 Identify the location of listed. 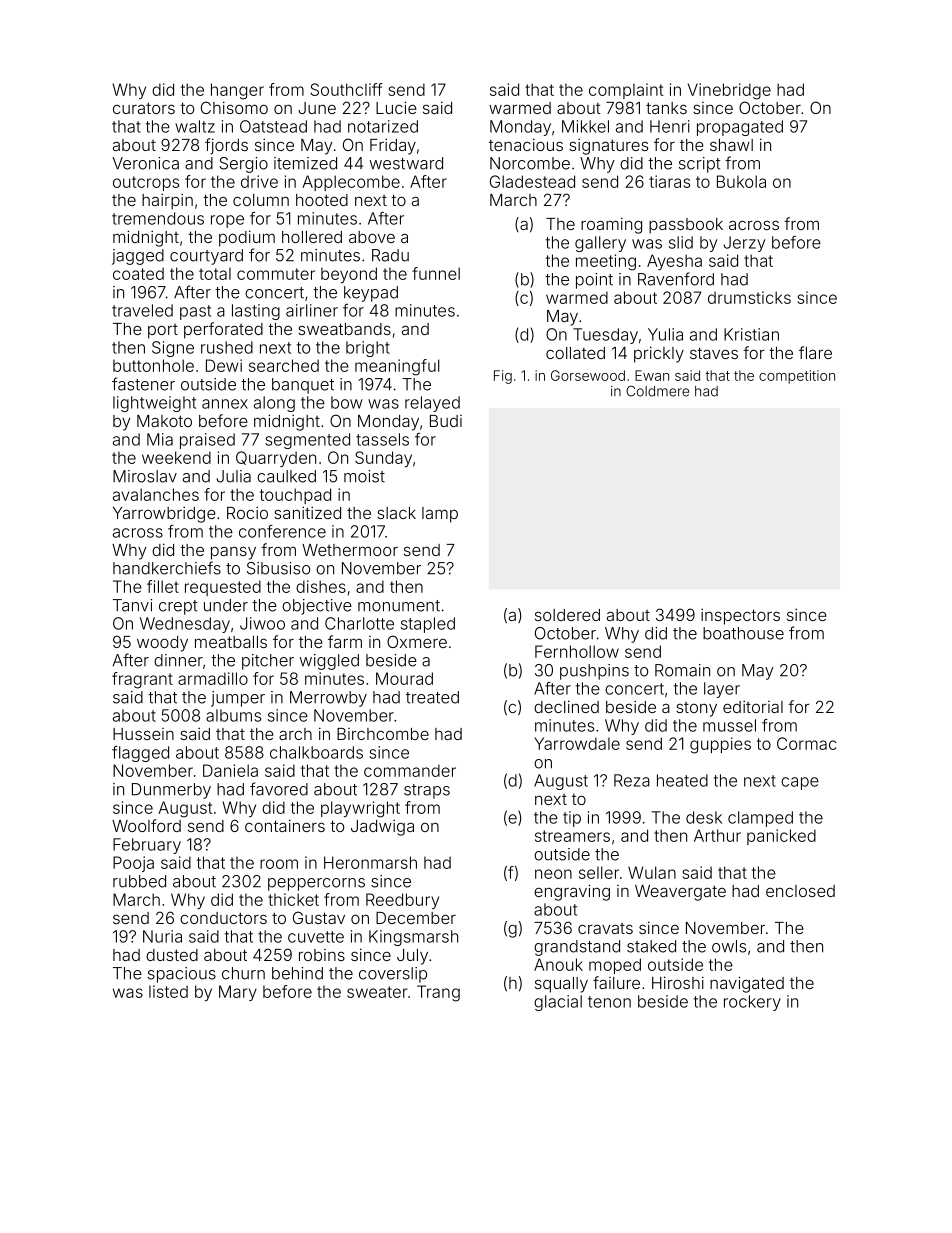
(168, 991).
